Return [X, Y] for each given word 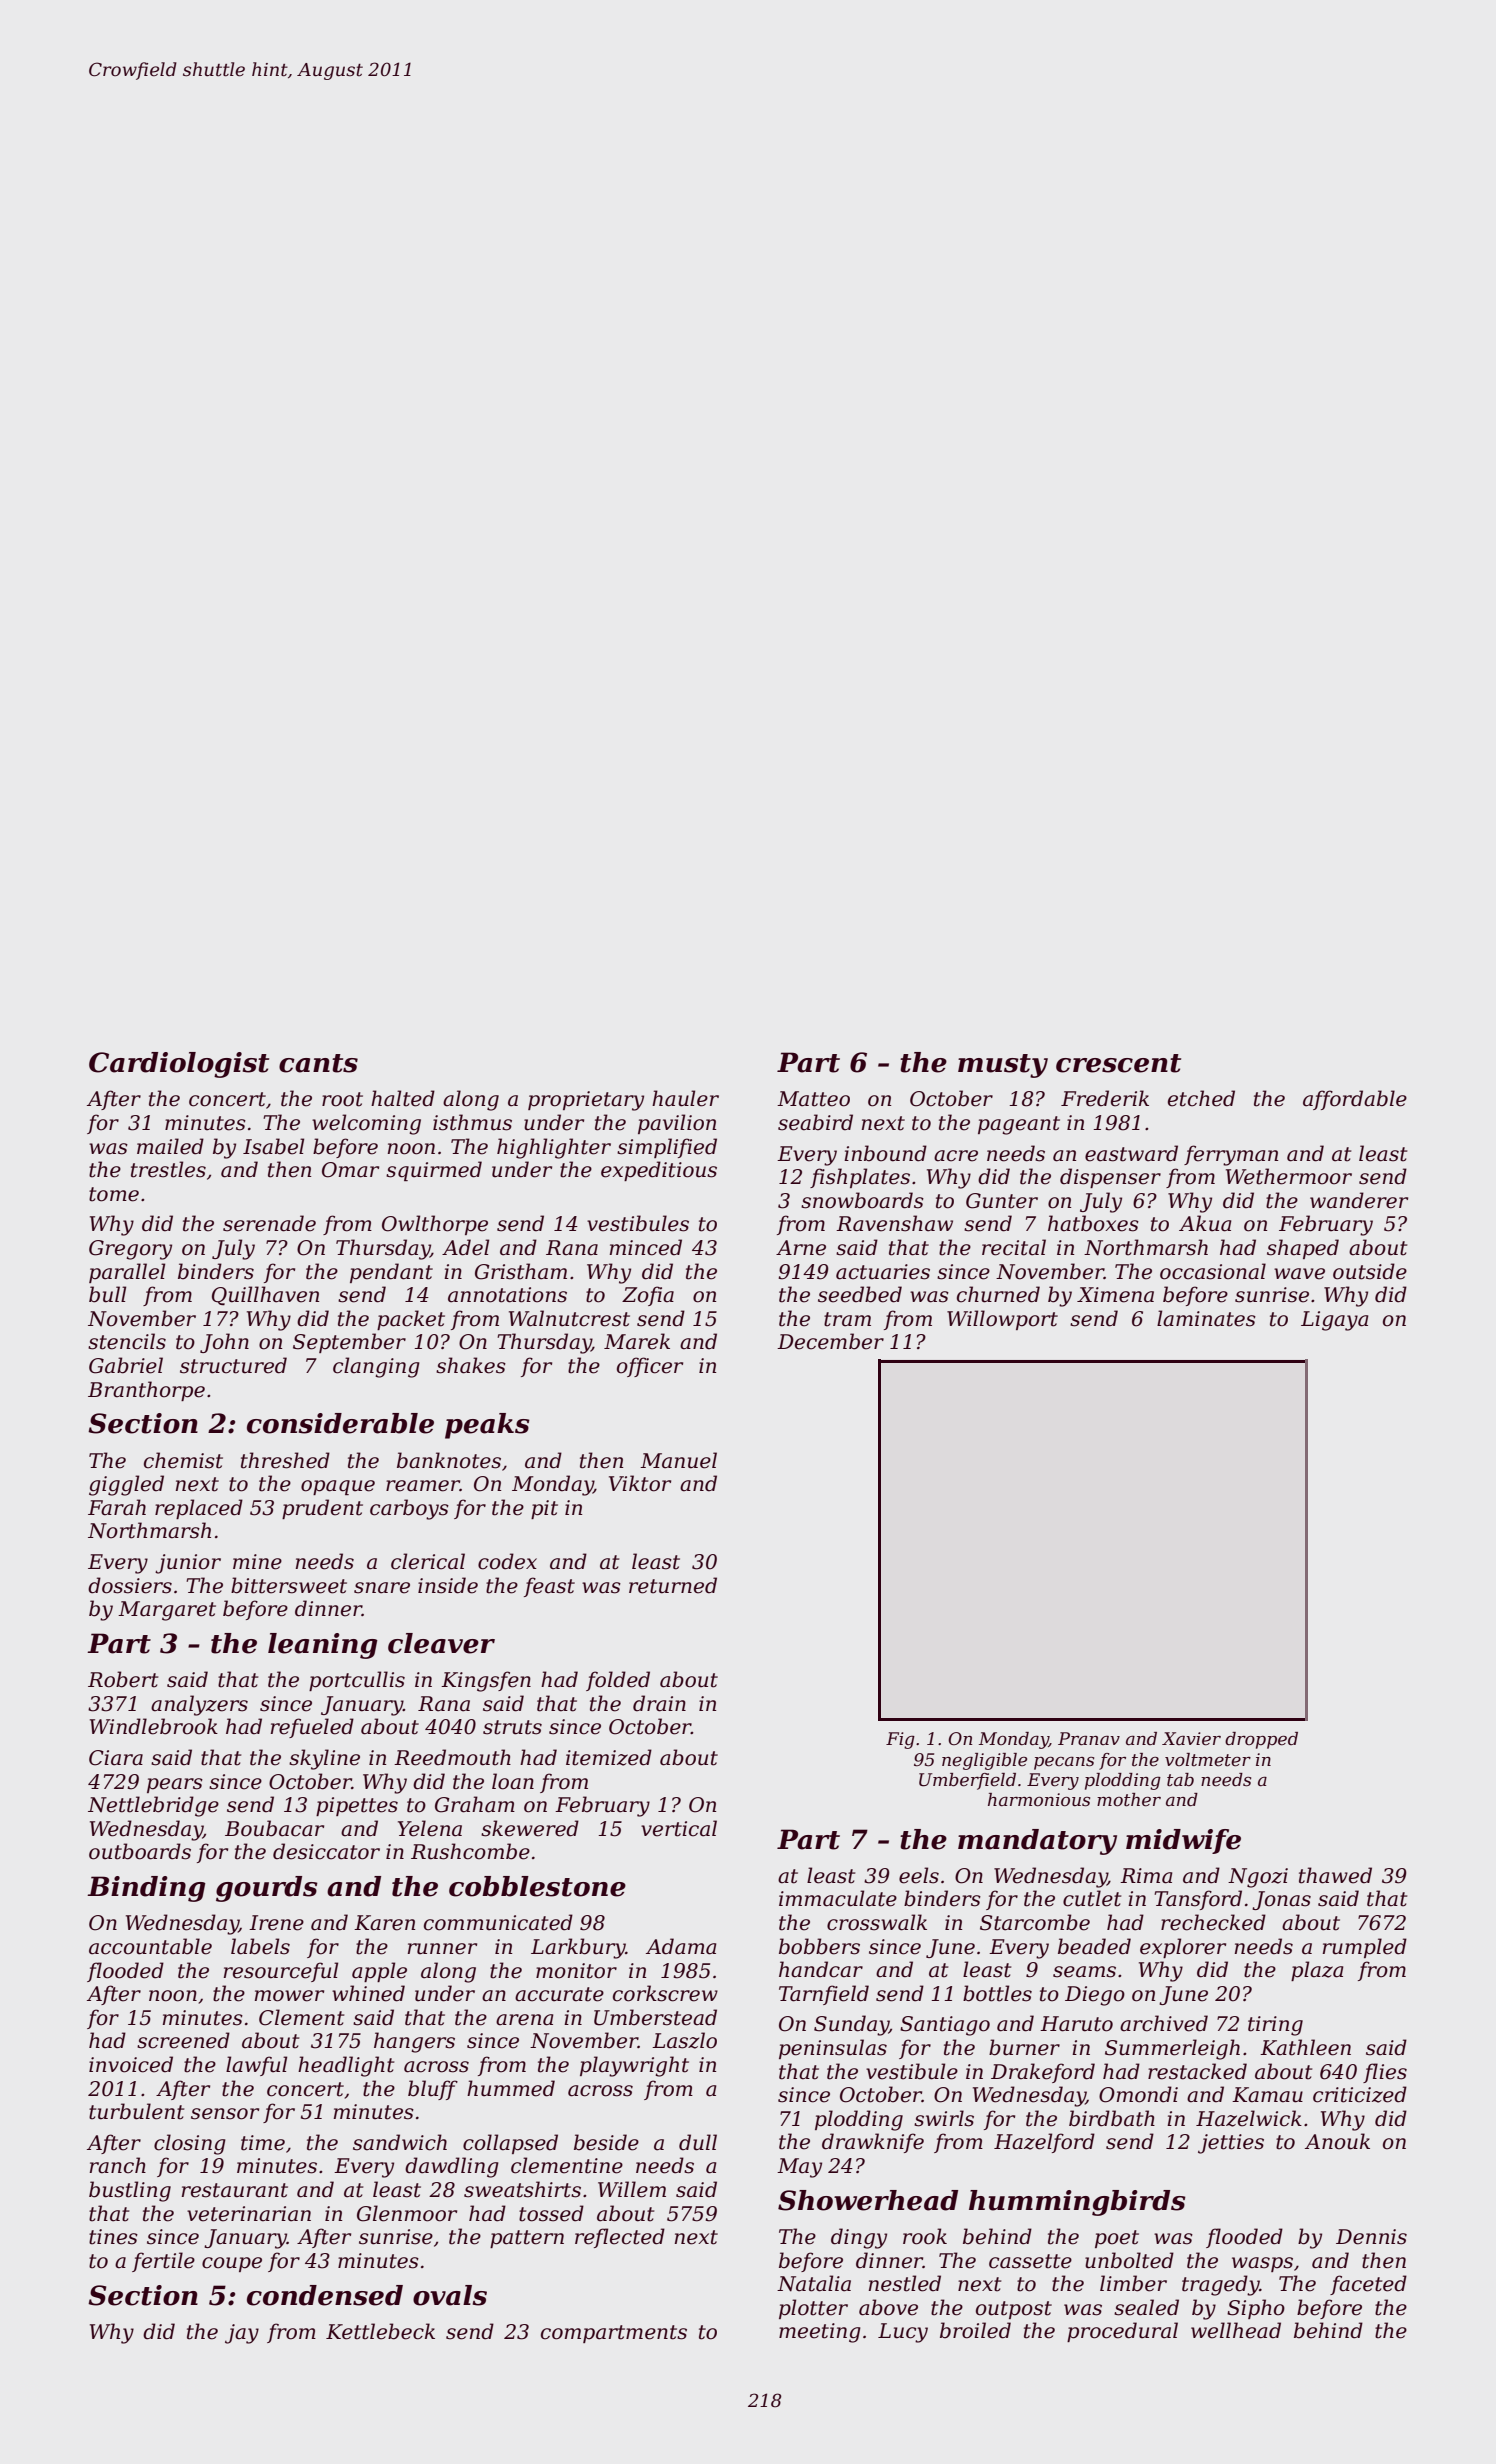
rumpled [1365, 1948]
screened [183, 2040]
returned [673, 1585]
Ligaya [1334, 1321]
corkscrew [665, 1993]
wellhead [1236, 2330]
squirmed [434, 1171]
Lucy [903, 2333]
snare [382, 1588]
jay [242, 2334]
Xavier [1191, 1739]
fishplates [860, 1178]
